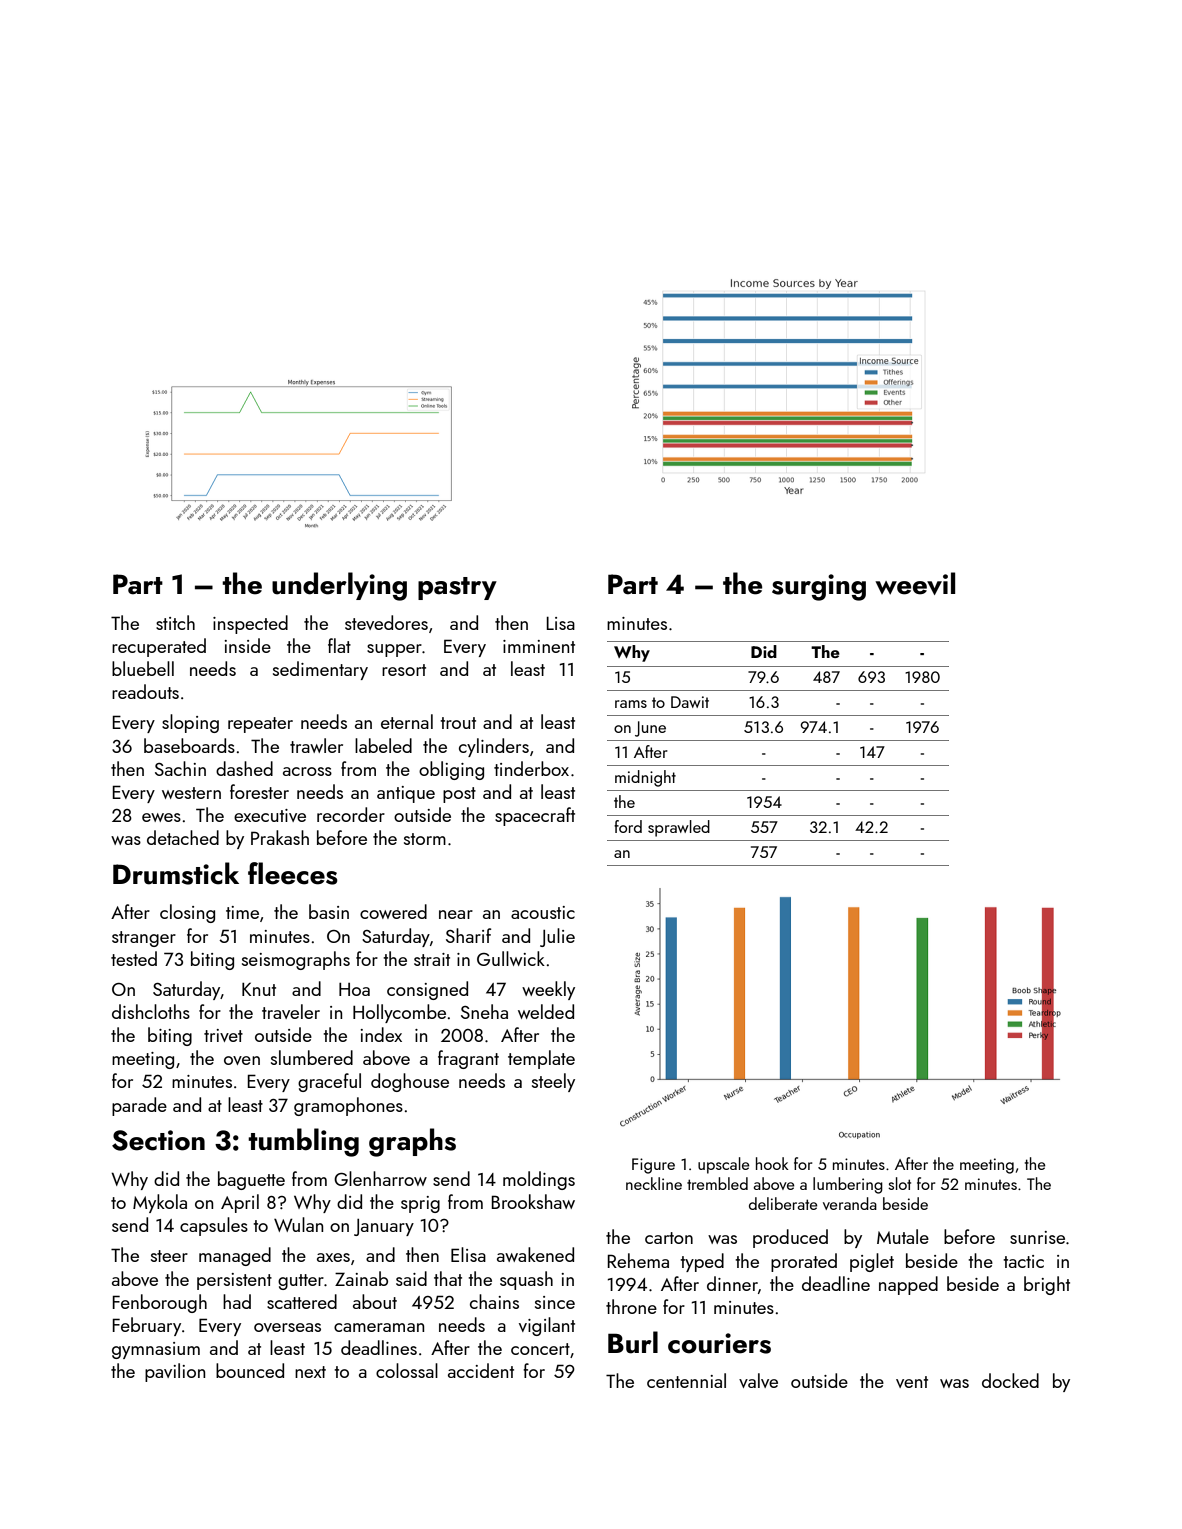 This screenshot has width=1182, height=1529. I want to click on welded, so click(546, 1011).
